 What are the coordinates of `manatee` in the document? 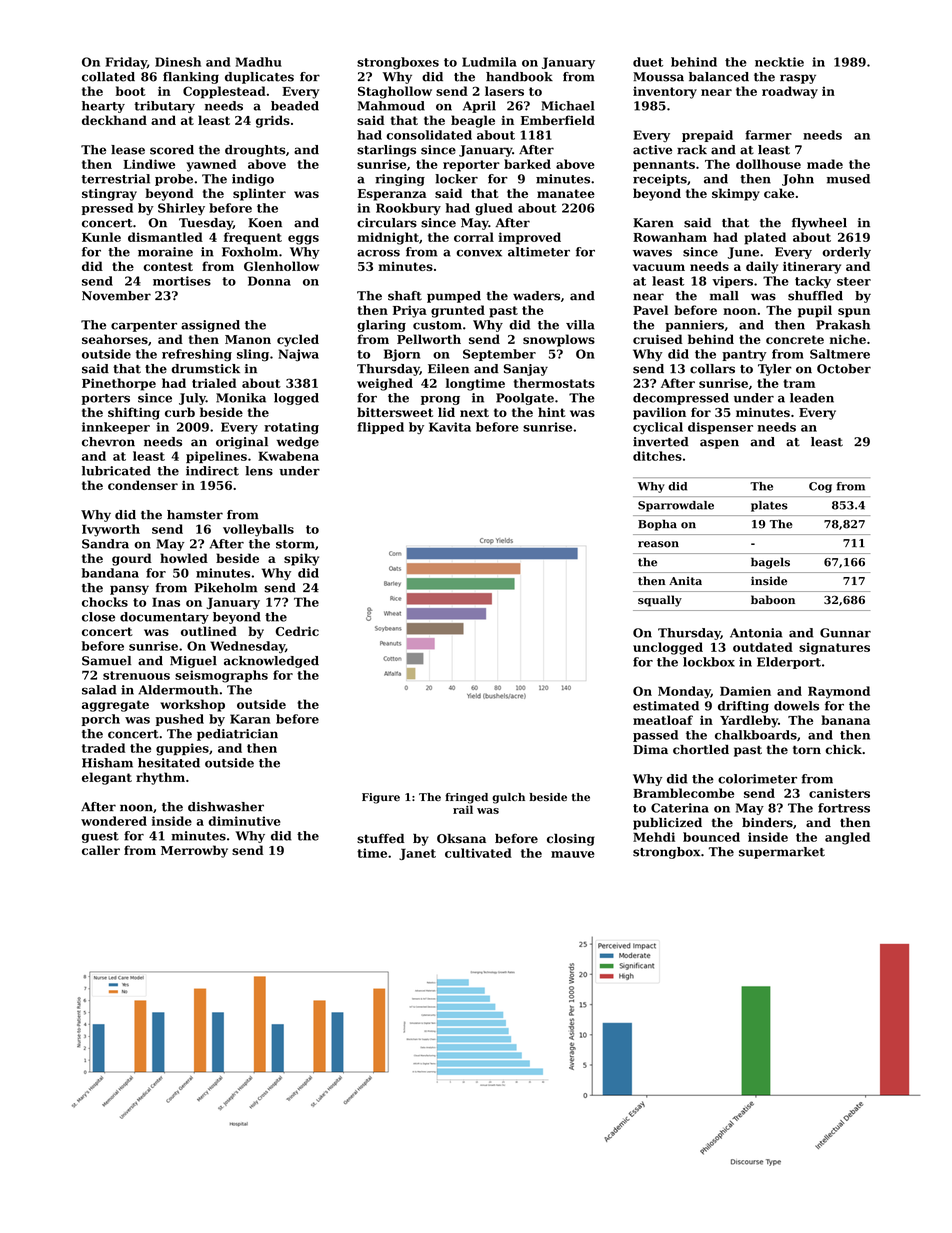 It's located at (566, 193).
